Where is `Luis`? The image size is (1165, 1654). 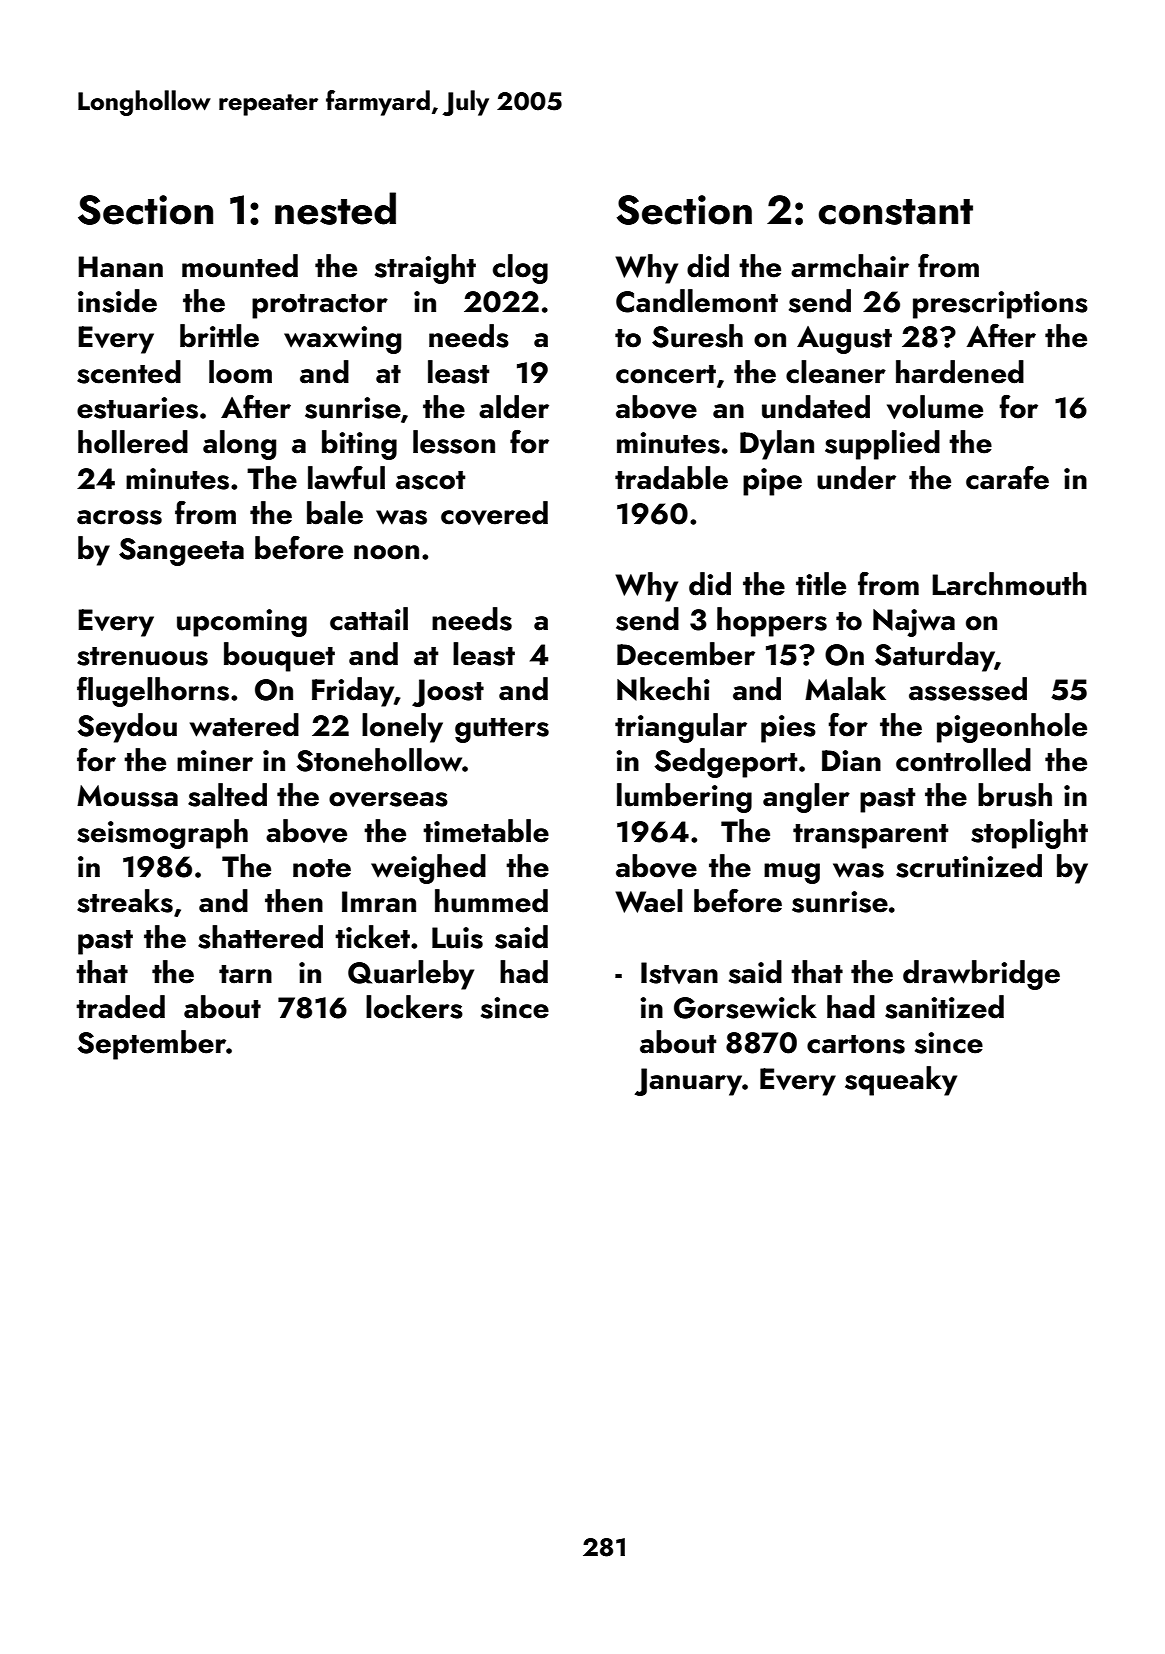
Luis is located at coordinates (457, 938).
